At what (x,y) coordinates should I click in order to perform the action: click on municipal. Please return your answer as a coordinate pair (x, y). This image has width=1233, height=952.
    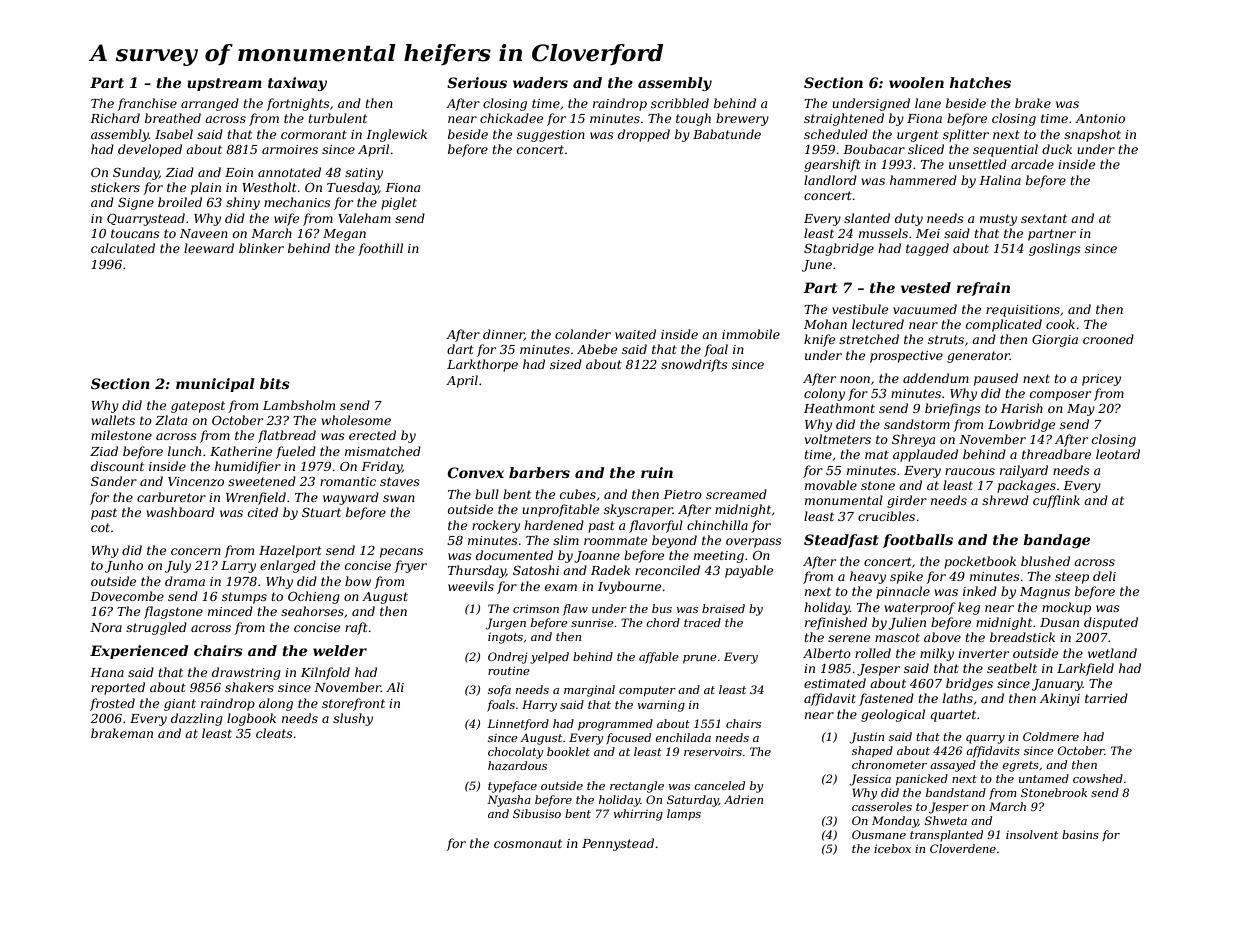
    Looking at the image, I should click on (215, 385).
